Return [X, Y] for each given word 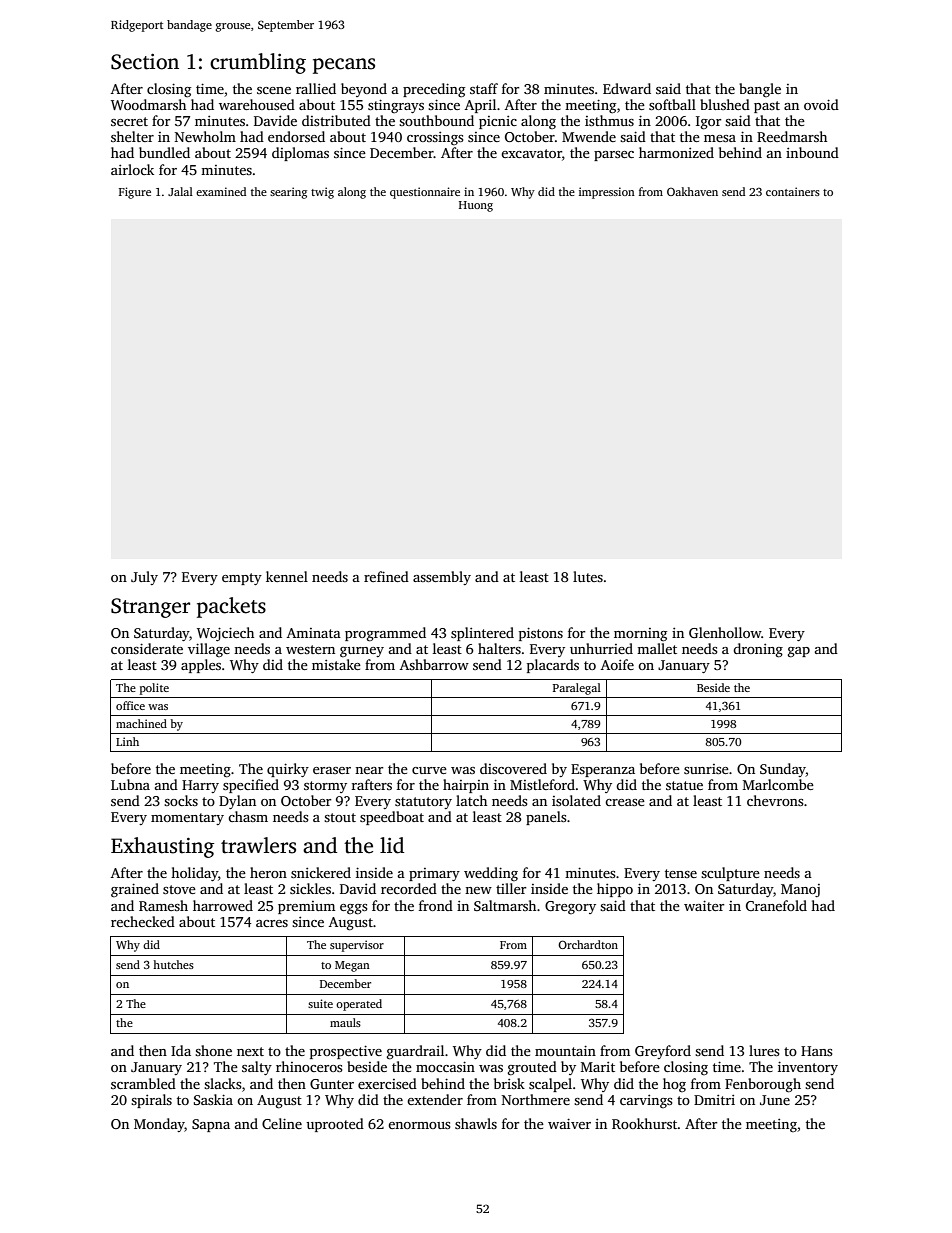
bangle [760, 90]
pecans [344, 66]
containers [793, 191]
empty [242, 579]
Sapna [211, 1125]
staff [484, 88]
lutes [588, 576]
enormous [419, 1125]
